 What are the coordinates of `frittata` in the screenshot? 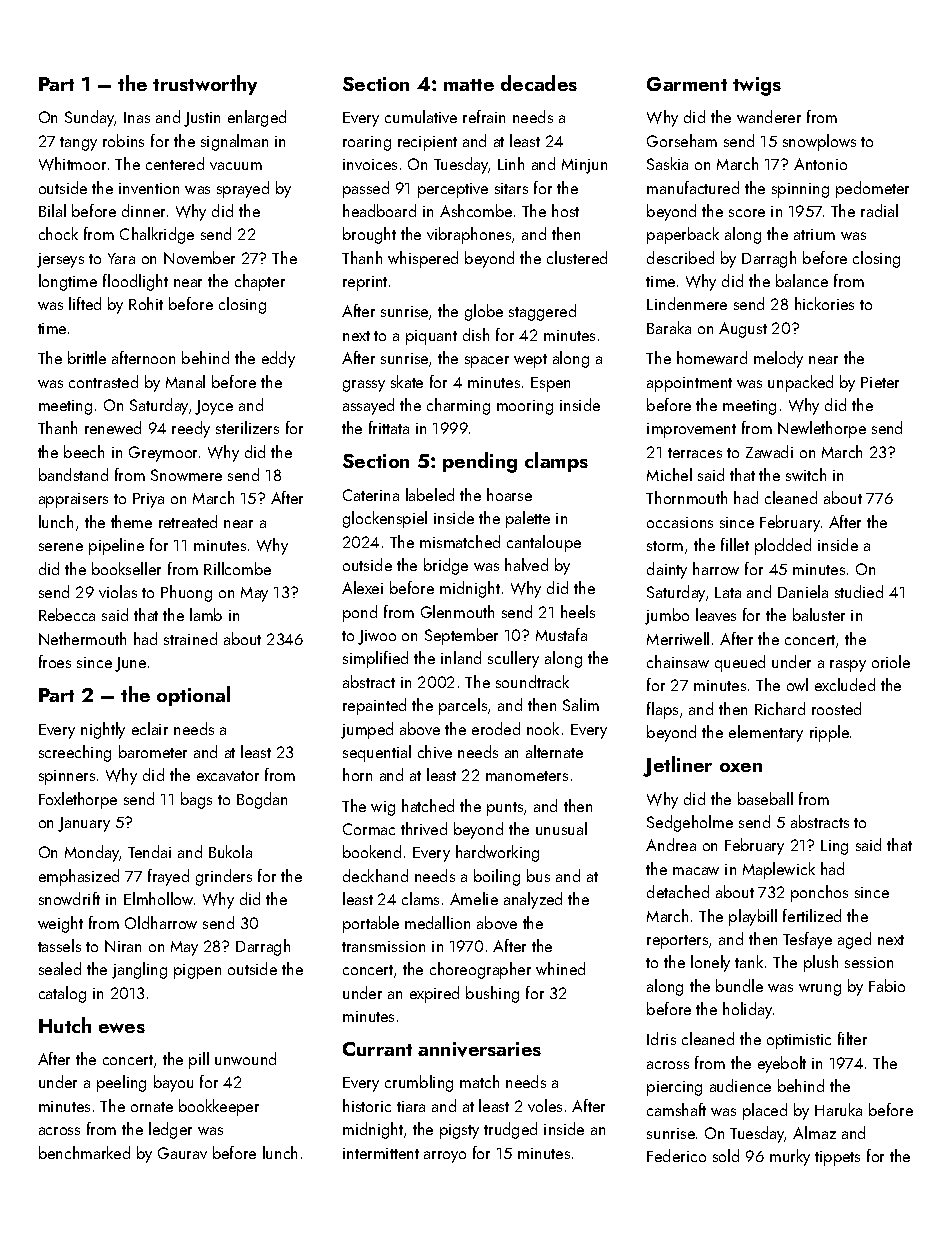 It's located at (389, 427).
